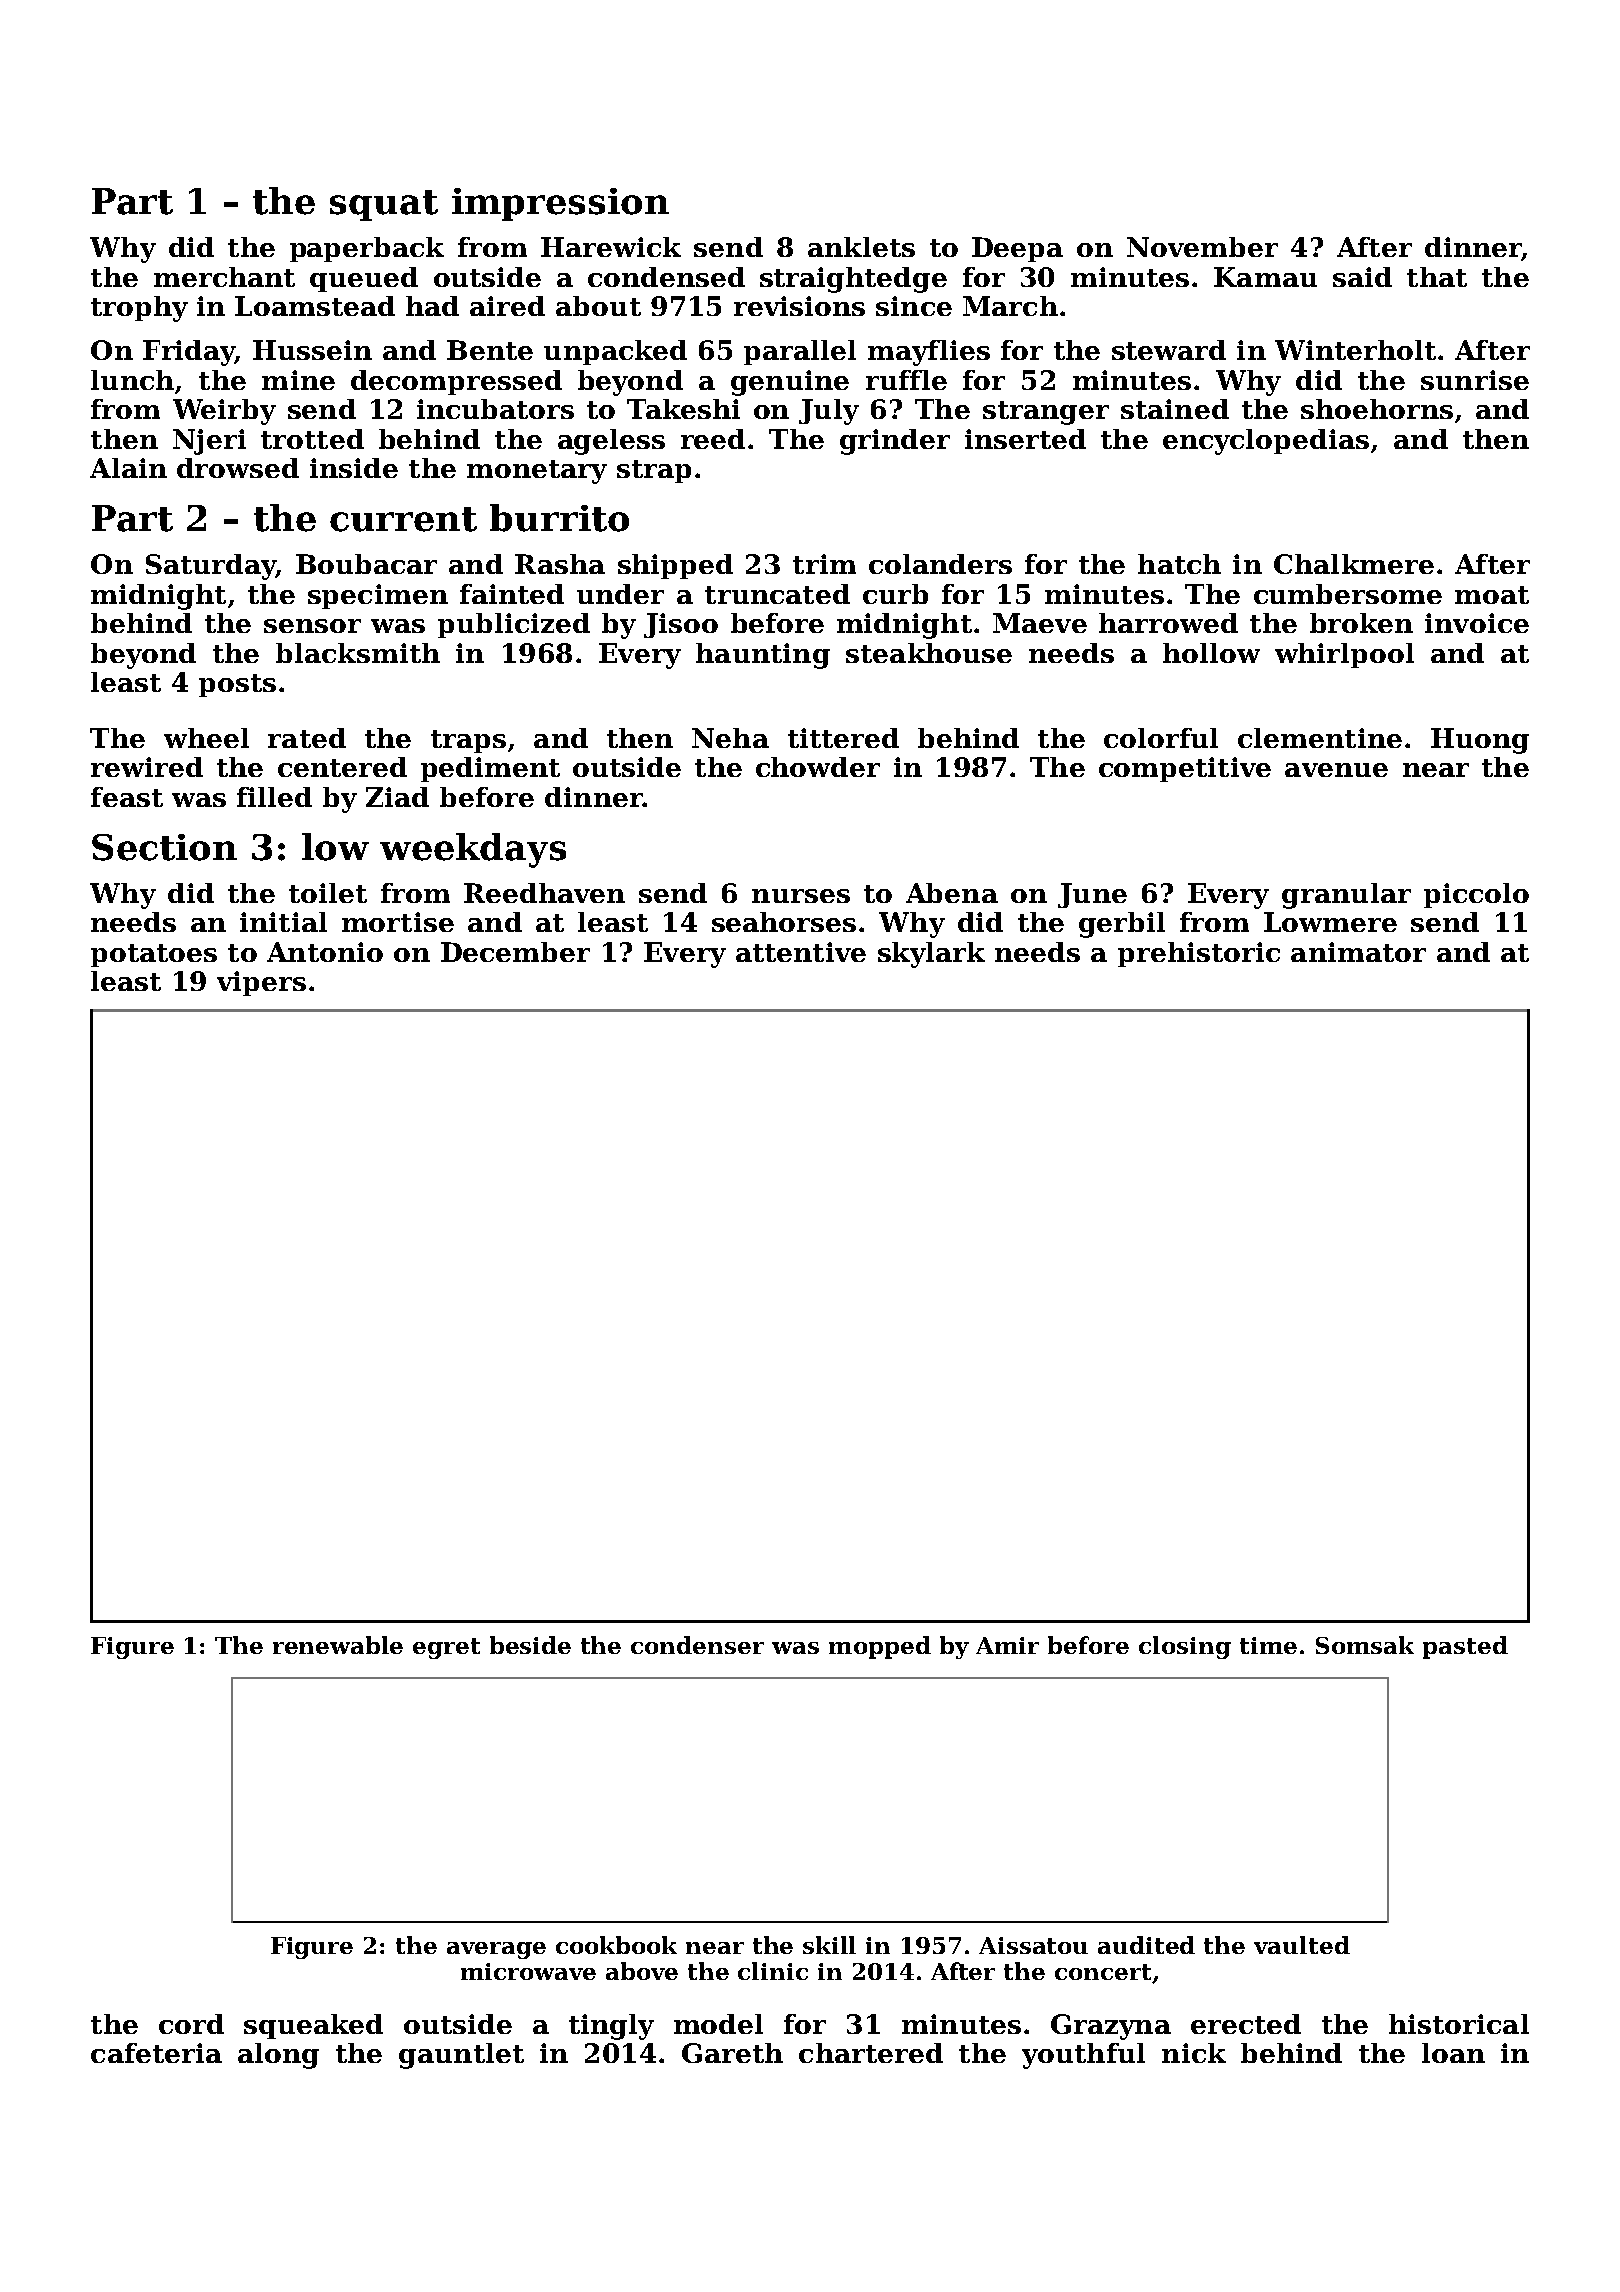 Image resolution: width=1620 pixels, height=2292 pixels. Describe the element at coordinates (1161, 738) in the page. I see `colorful` at that location.
